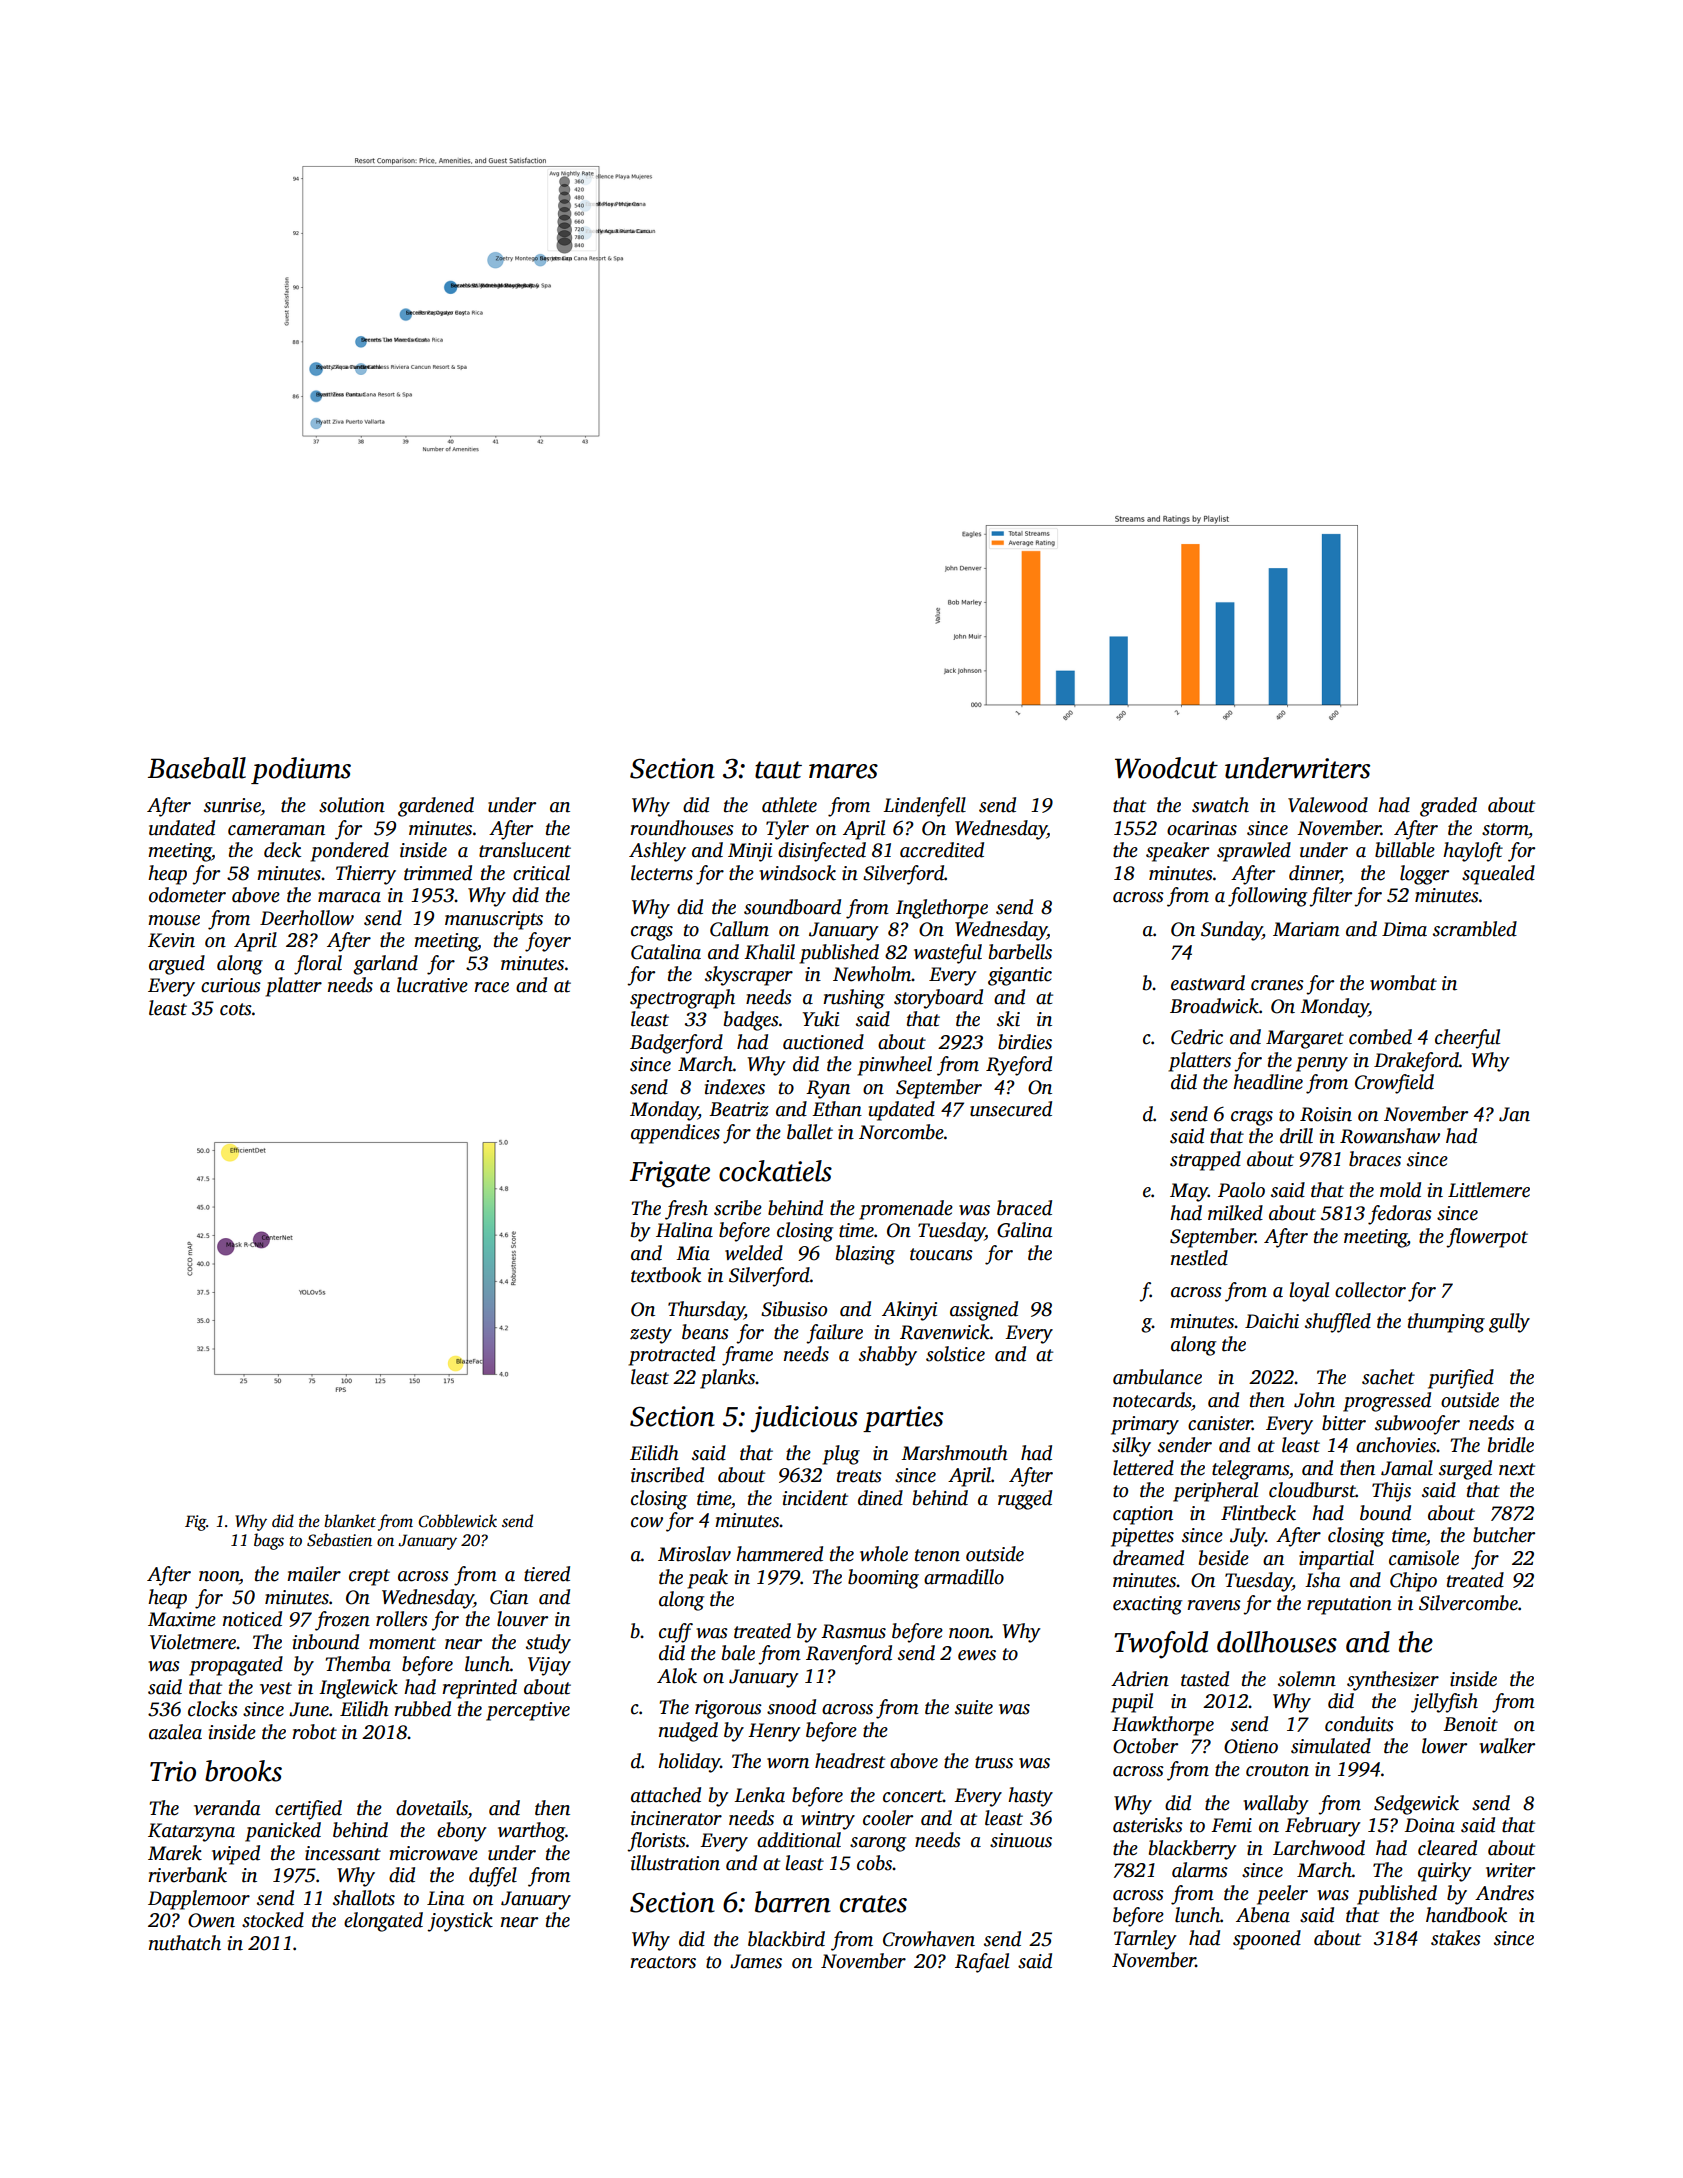  Describe the element at coordinates (269, 1541) in the document. I see `bags` at that location.
